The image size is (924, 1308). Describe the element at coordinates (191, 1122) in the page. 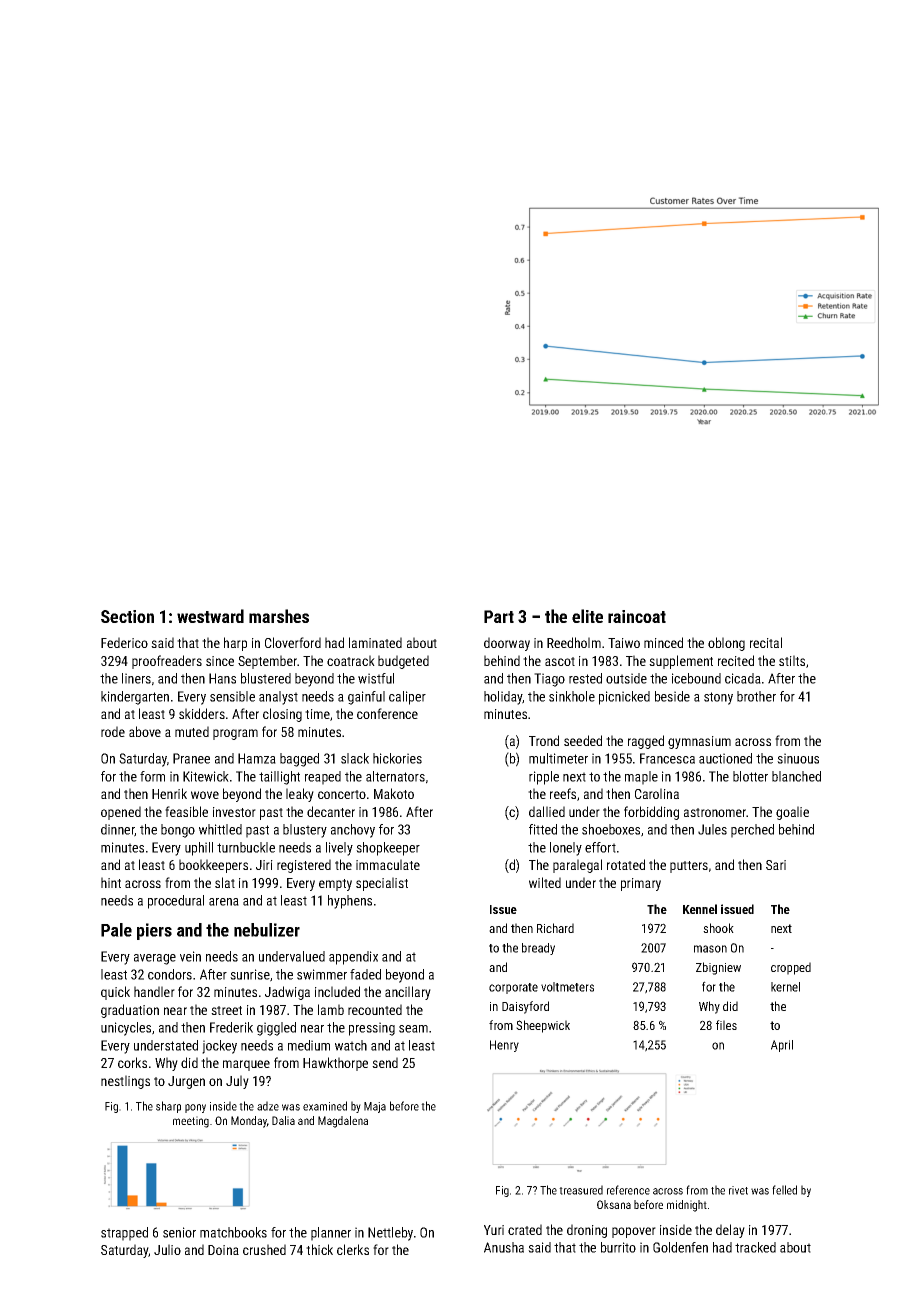

I see `meeting` at that location.
